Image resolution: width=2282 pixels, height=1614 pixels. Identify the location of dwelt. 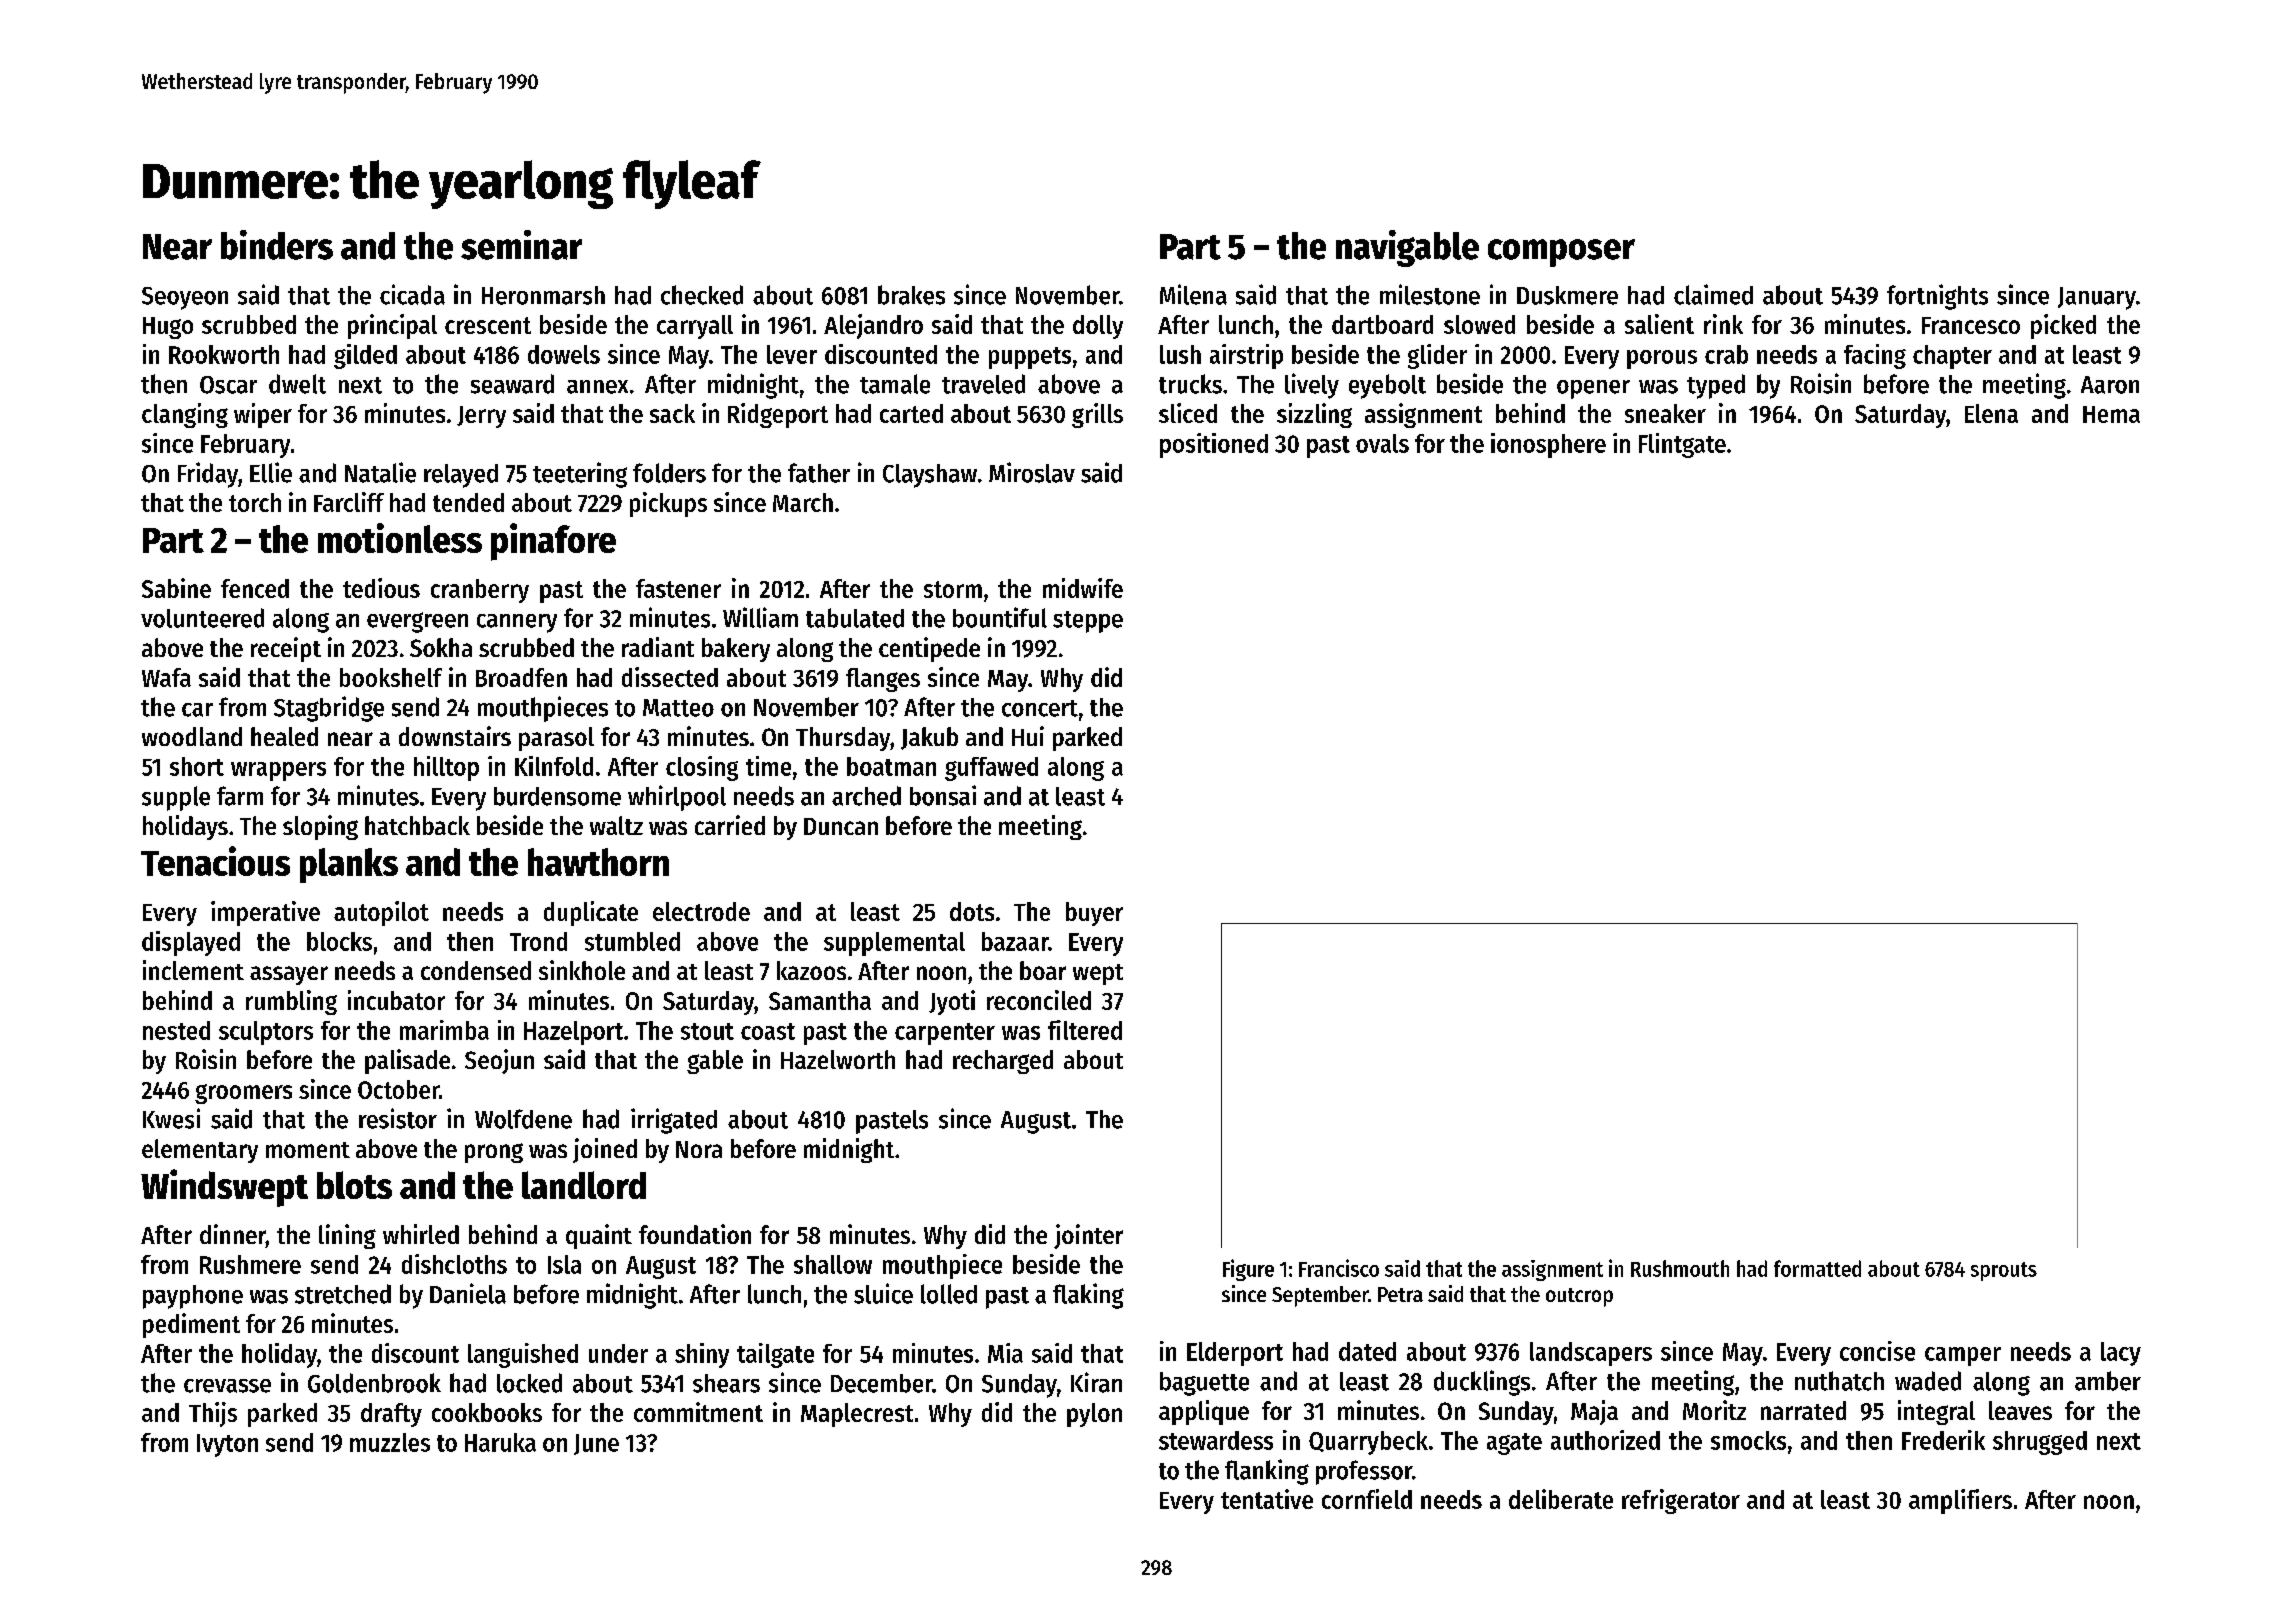
(297, 384).
